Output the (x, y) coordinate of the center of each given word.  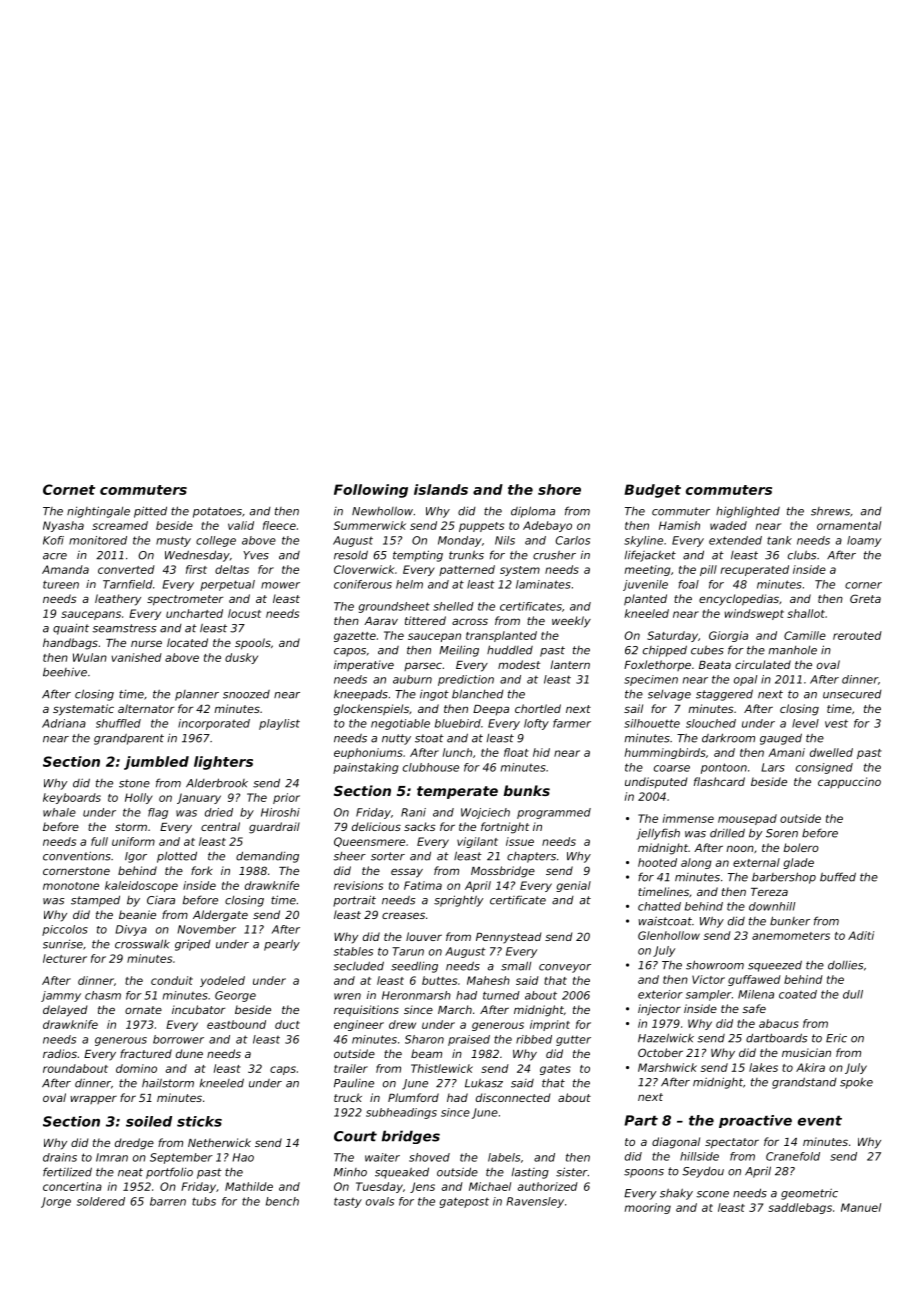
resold (351, 555)
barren (168, 1201)
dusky (241, 658)
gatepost (464, 1202)
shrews (830, 511)
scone (712, 1194)
